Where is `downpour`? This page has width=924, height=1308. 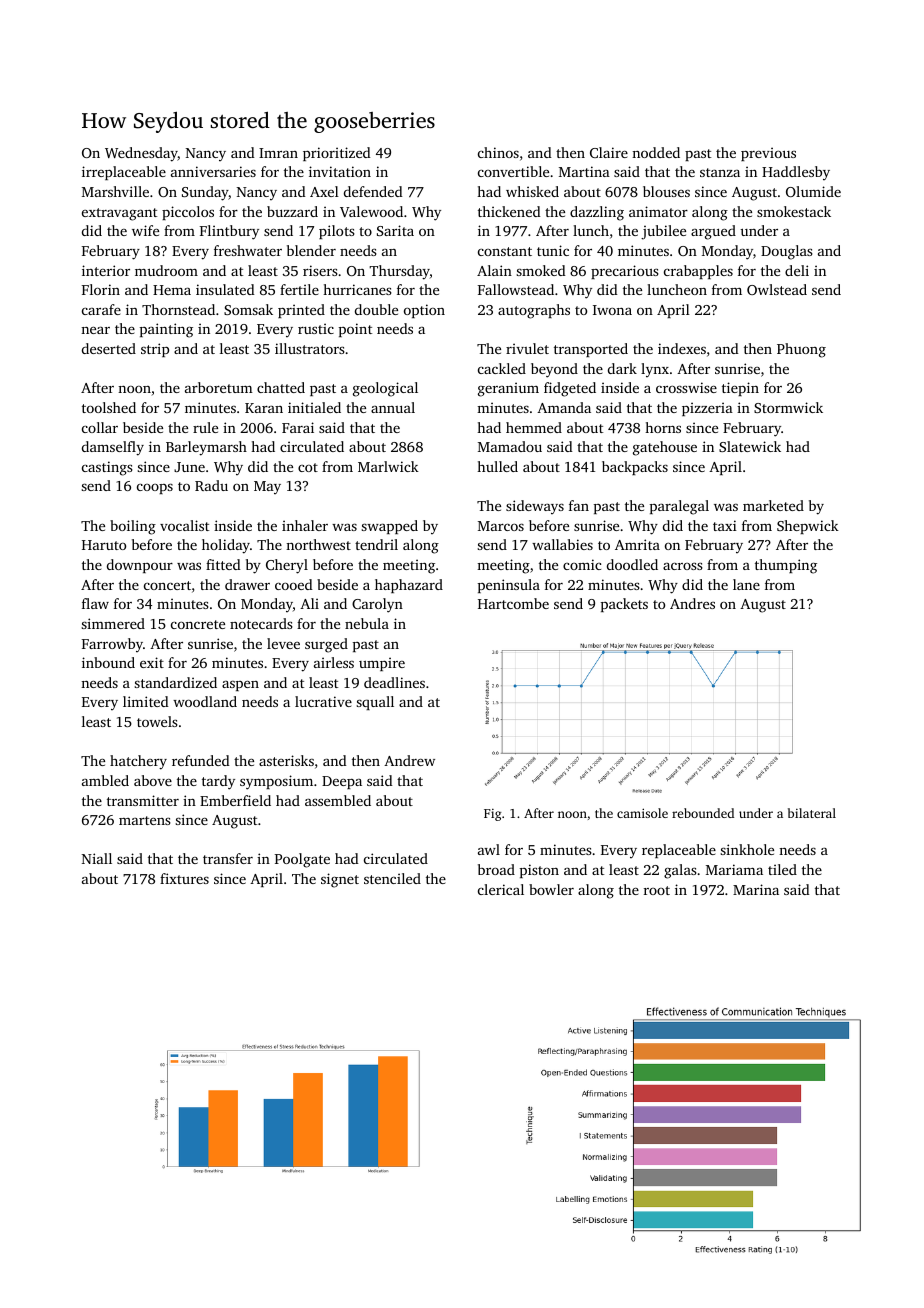
downpour is located at coordinates (140, 566).
